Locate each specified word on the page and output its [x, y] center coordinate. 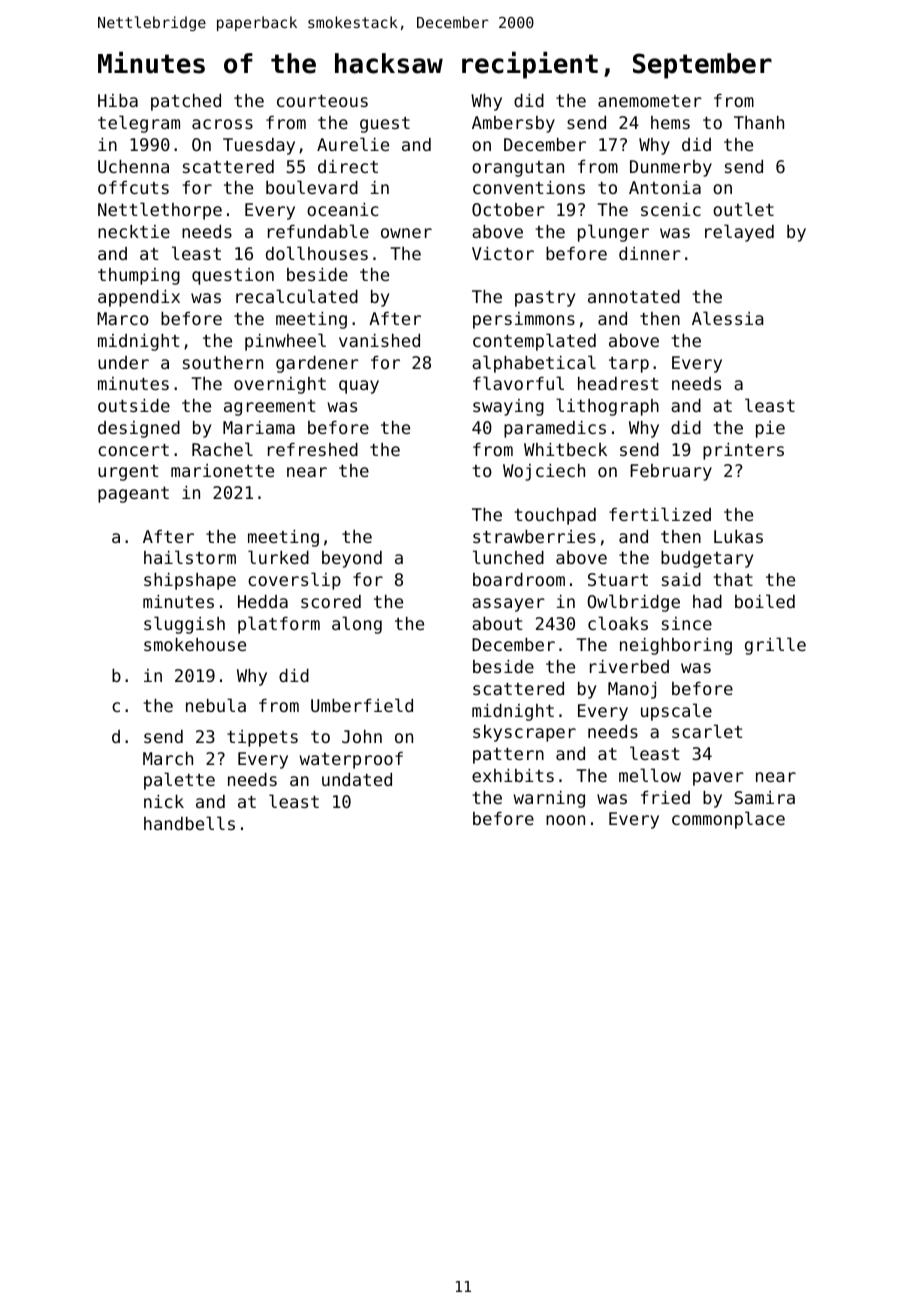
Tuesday [259, 146]
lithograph [607, 407]
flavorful [518, 383]
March [168, 758]
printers [743, 451]
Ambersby [513, 124]
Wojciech [544, 472]
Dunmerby [671, 168]
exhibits [513, 775]
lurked [278, 557]
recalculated [297, 296]
